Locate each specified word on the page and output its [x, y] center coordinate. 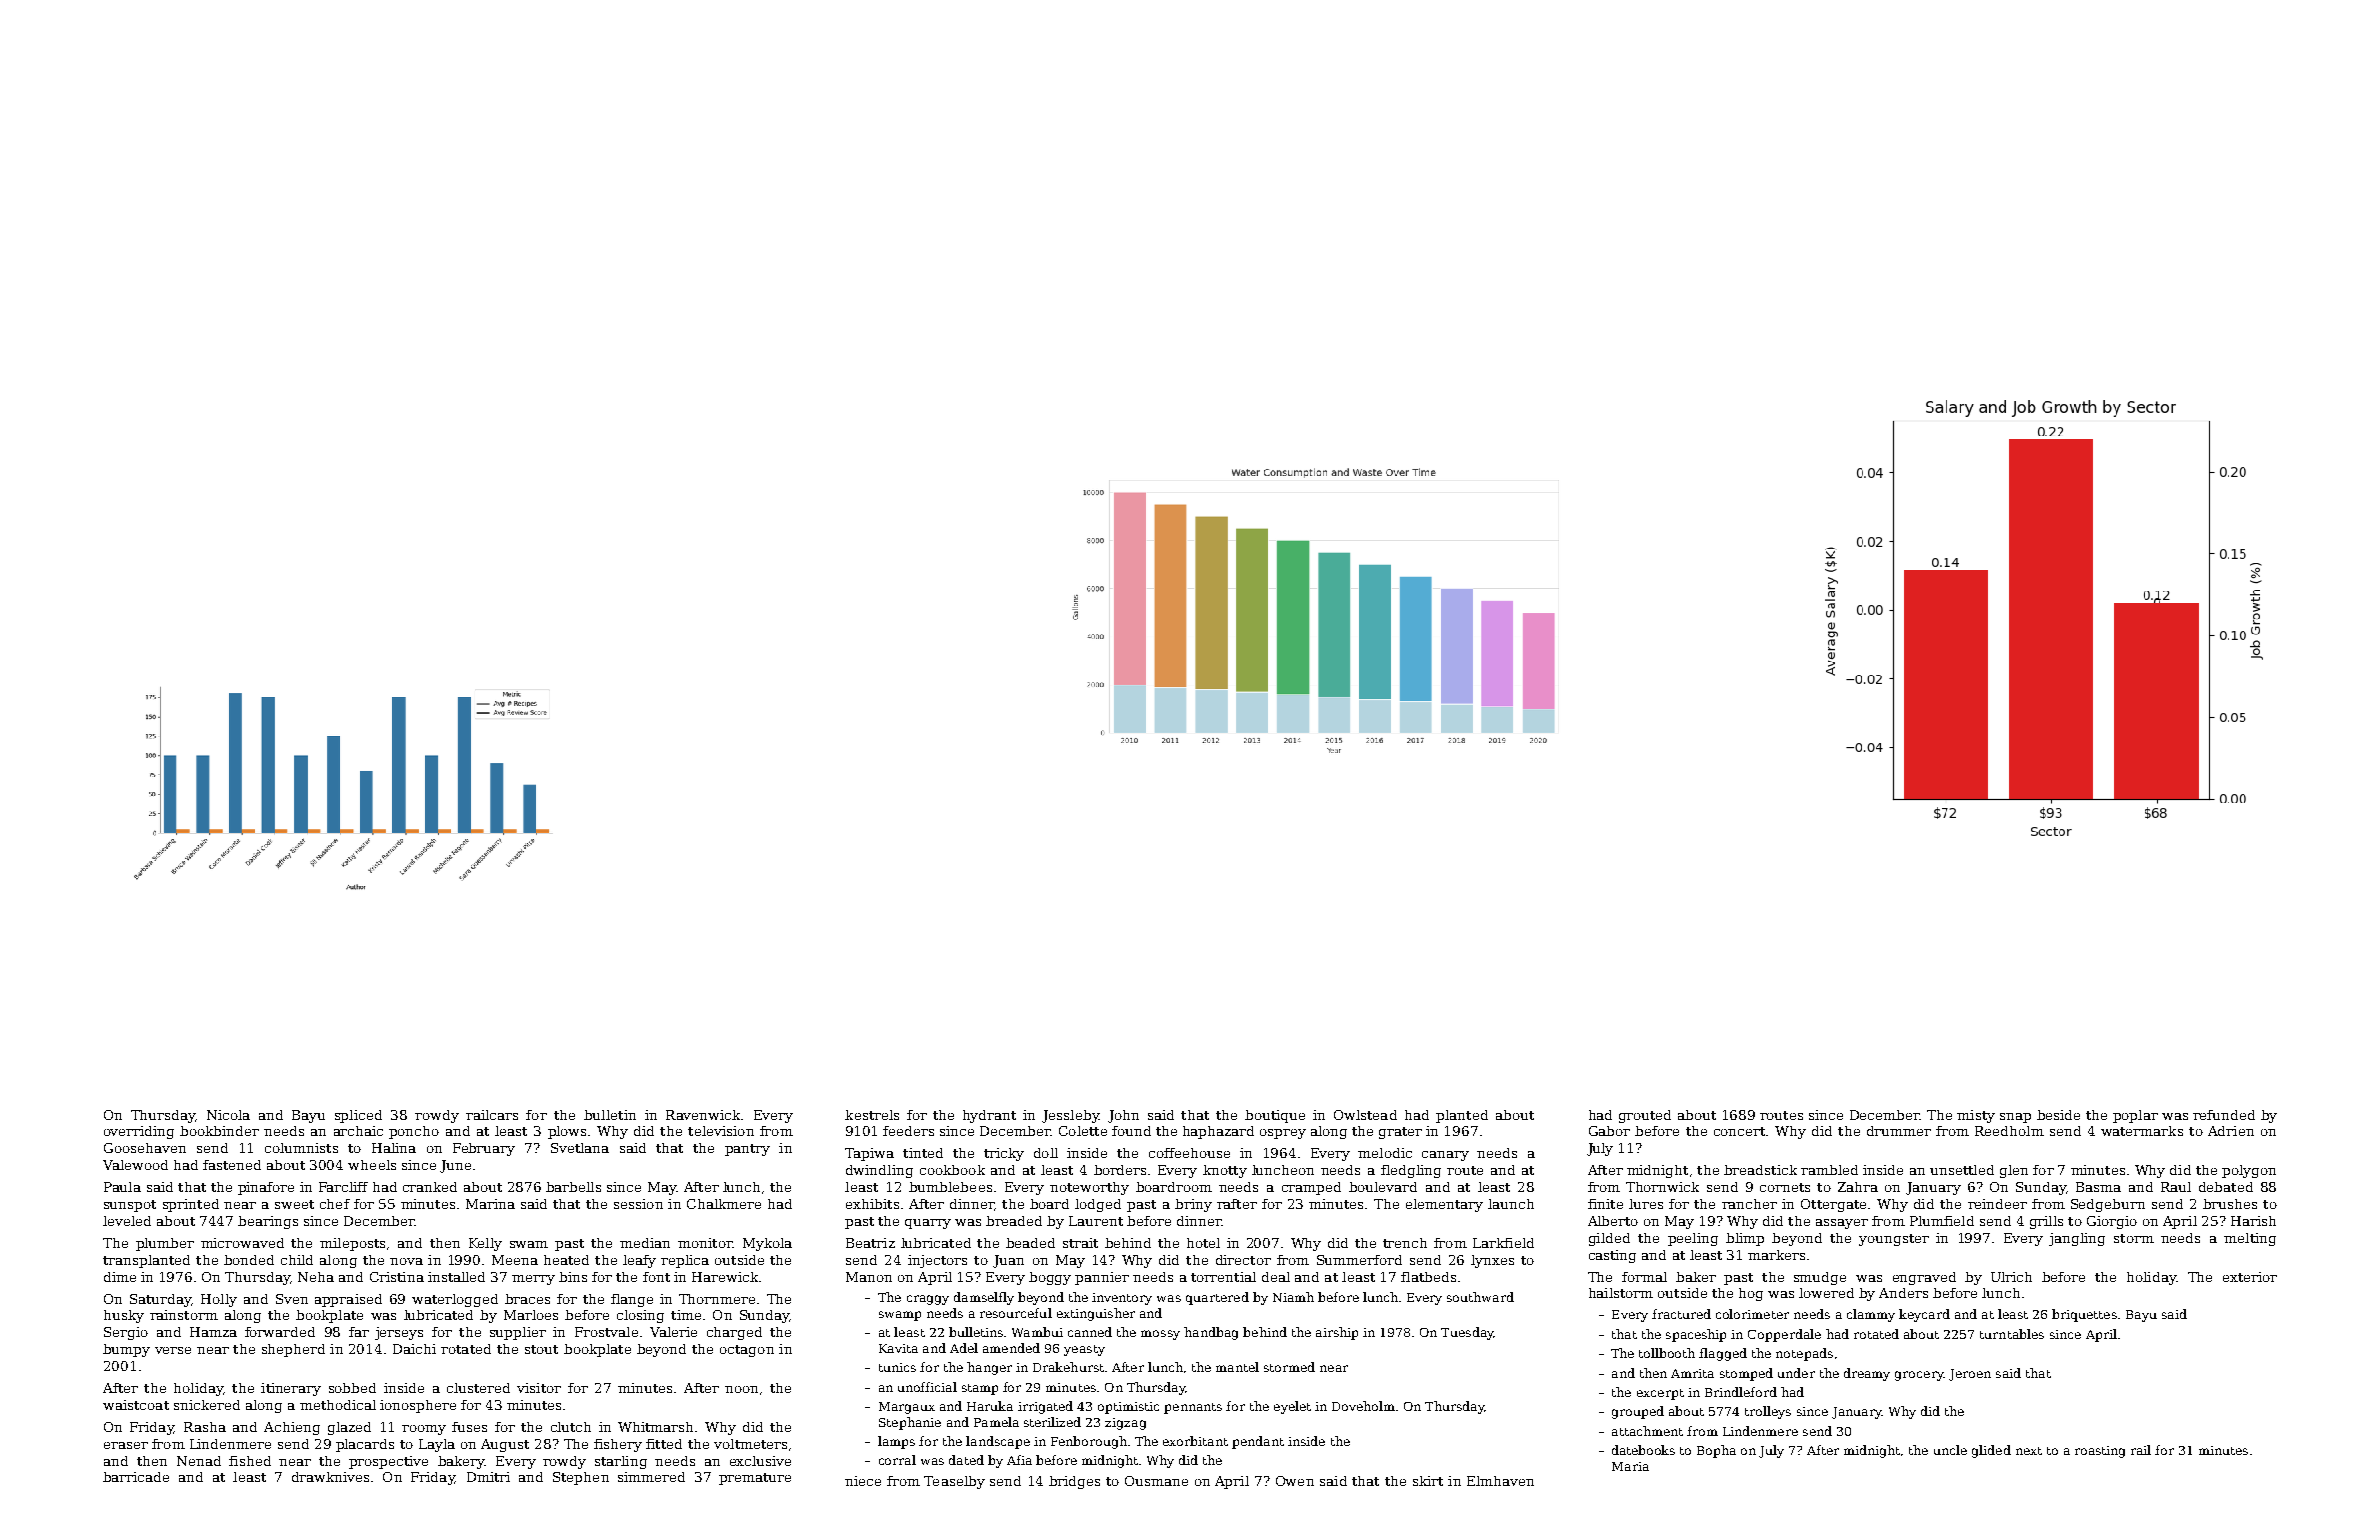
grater [1400, 1133]
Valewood [135, 1165]
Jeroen [1970, 1375]
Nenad [199, 1461]
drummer [1899, 1131]
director [1243, 1260]
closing [640, 1316]
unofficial [927, 1387]
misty [1976, 1116]
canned [1090, 1332]
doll [1046, 1153]
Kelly [485, 1244]
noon [741, 1389]
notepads [1804, 1354]
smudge [1820, 1278]
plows [567, 1132]
